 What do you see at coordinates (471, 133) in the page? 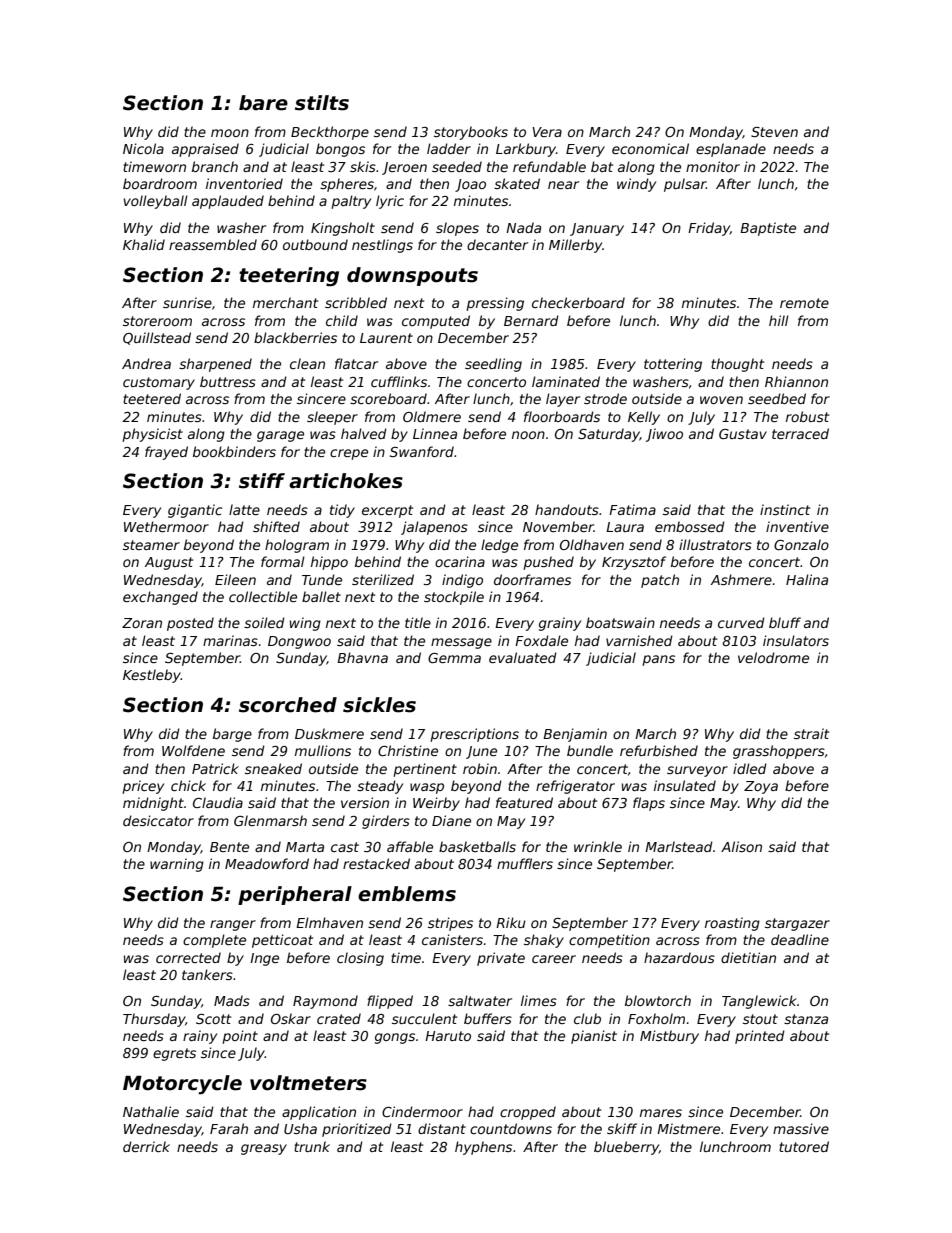
I see `storybooks` at bounding box center [471, 133].
